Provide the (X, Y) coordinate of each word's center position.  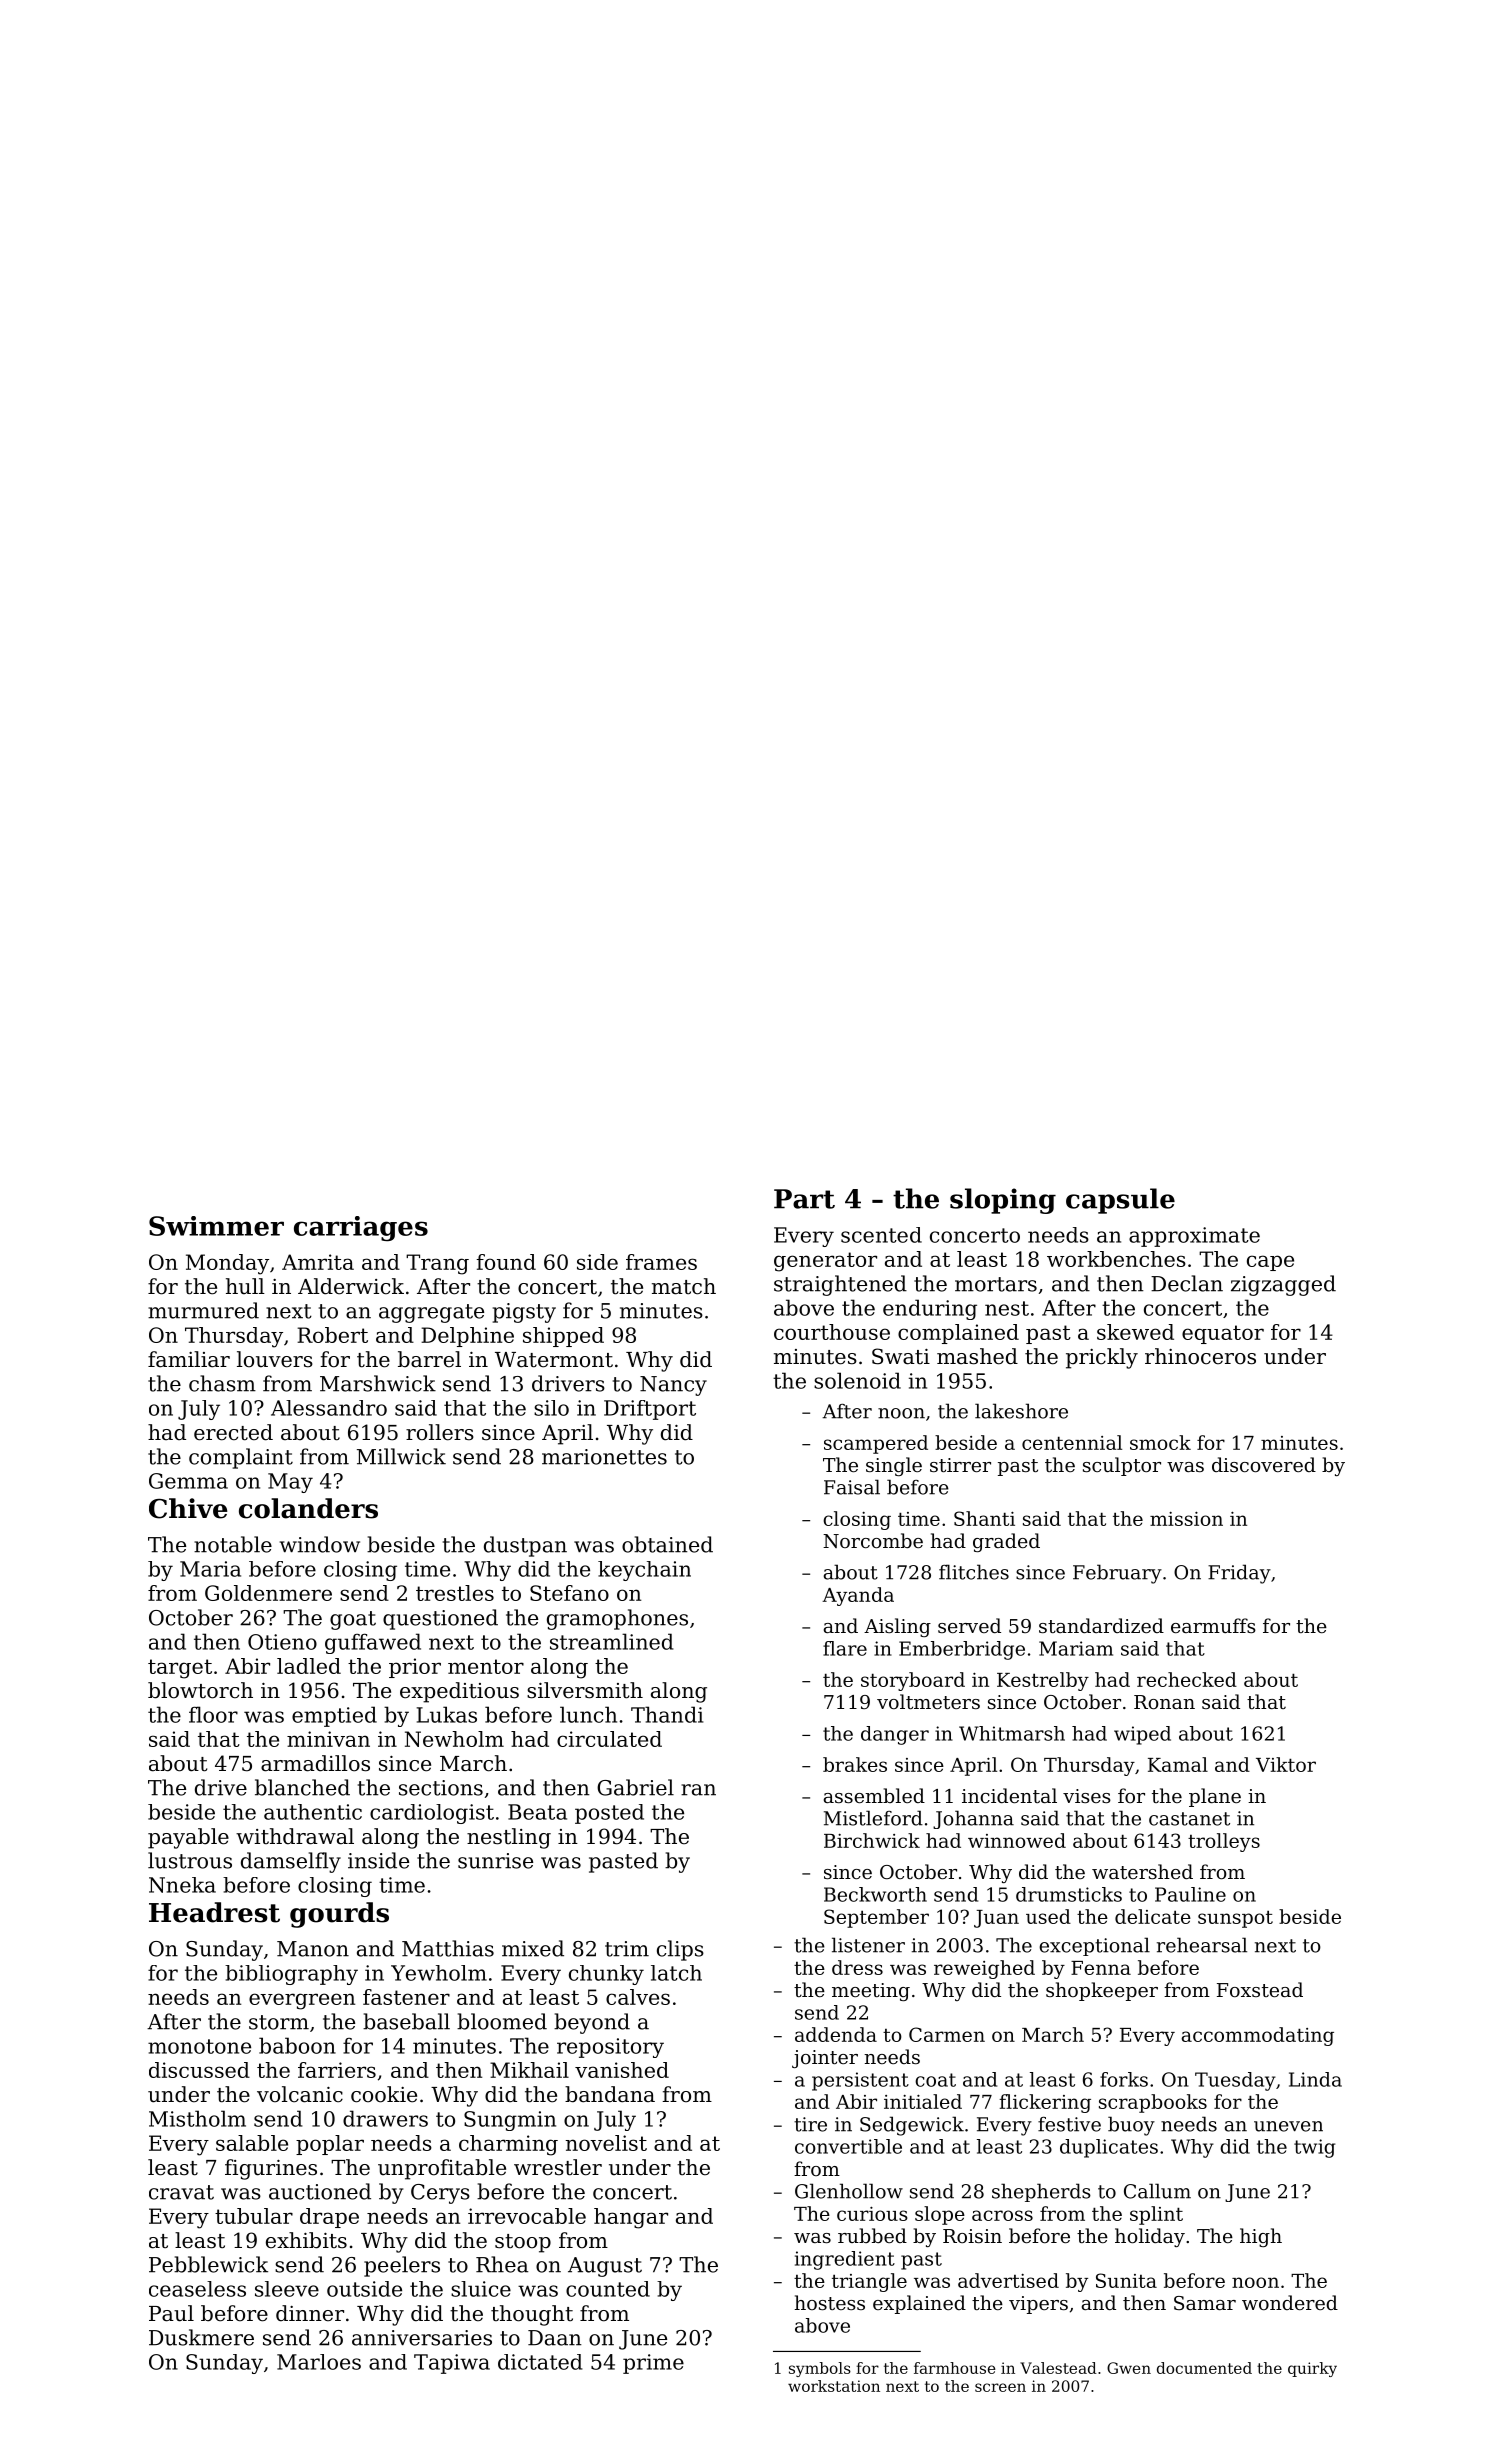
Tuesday (1235, 2081)
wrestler (558, 2167)
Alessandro (329, 1408)
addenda (836, 2034)
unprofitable (442, 2169)
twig (1314, 2148)
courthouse (832, 1332)
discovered (1264, 1464)
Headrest (214, 1912)
